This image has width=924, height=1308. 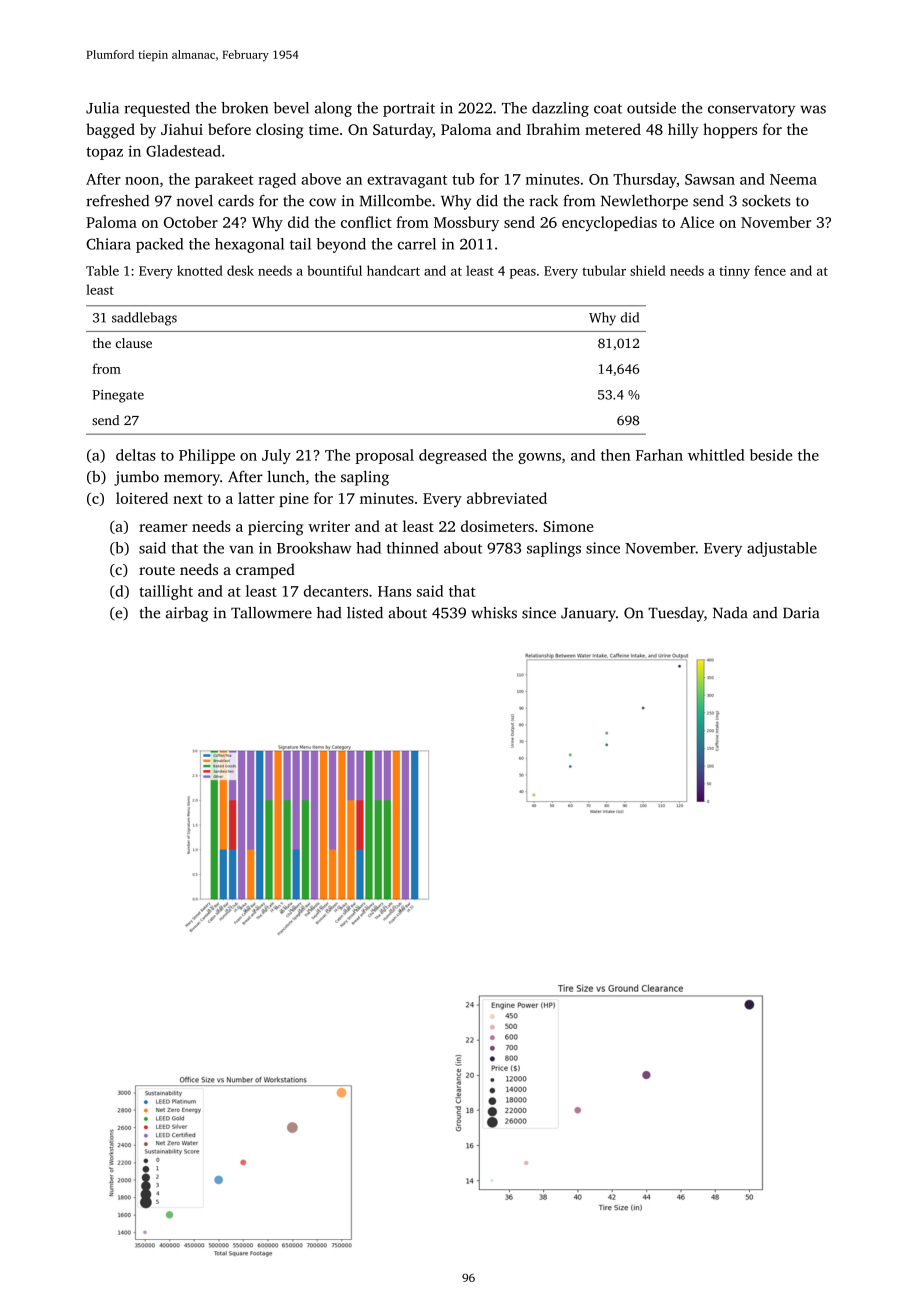 I want to click on proposal, so click(x=384, y=456).
